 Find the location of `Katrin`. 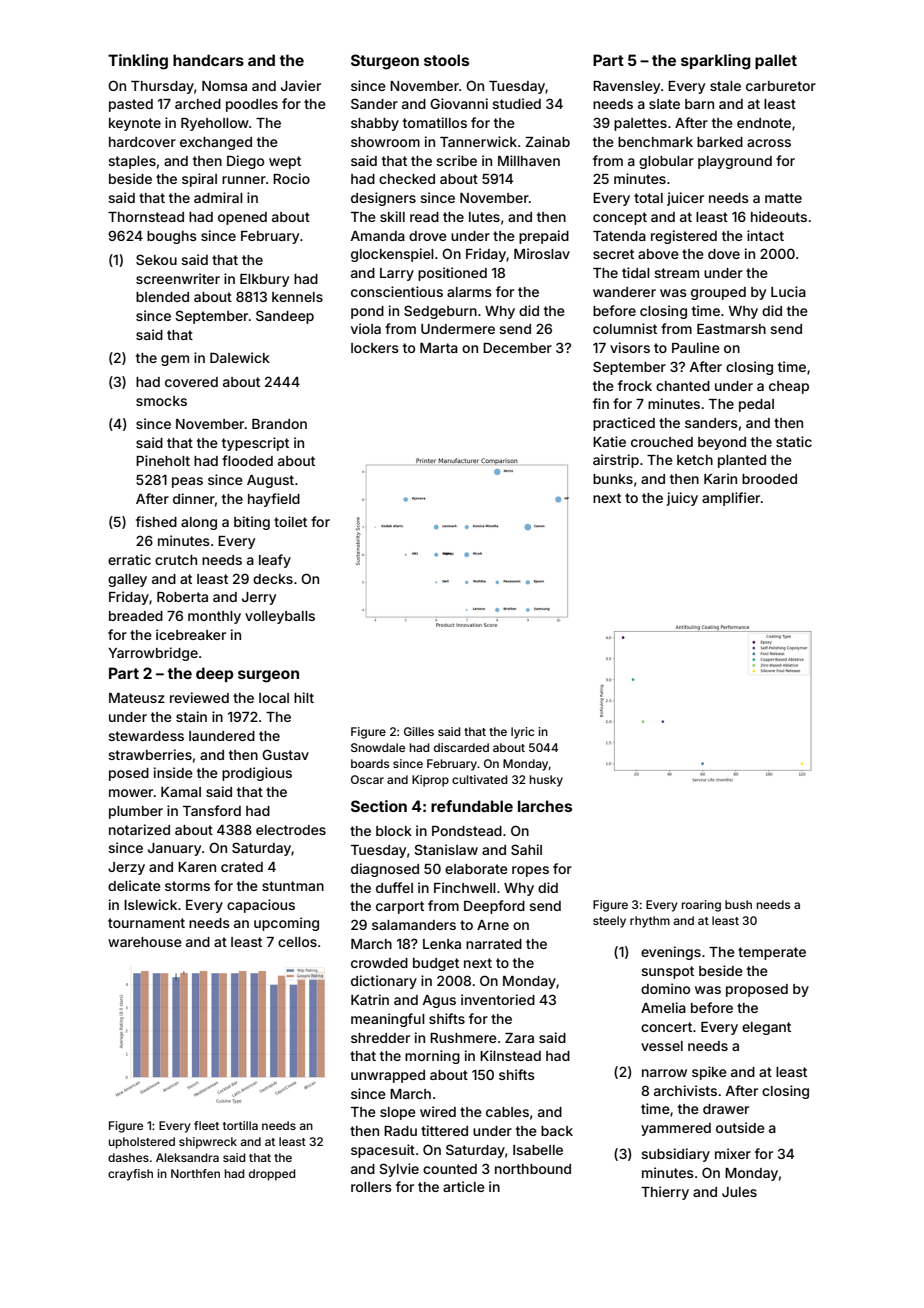

Katrin is located at coordinates (370, 999).
